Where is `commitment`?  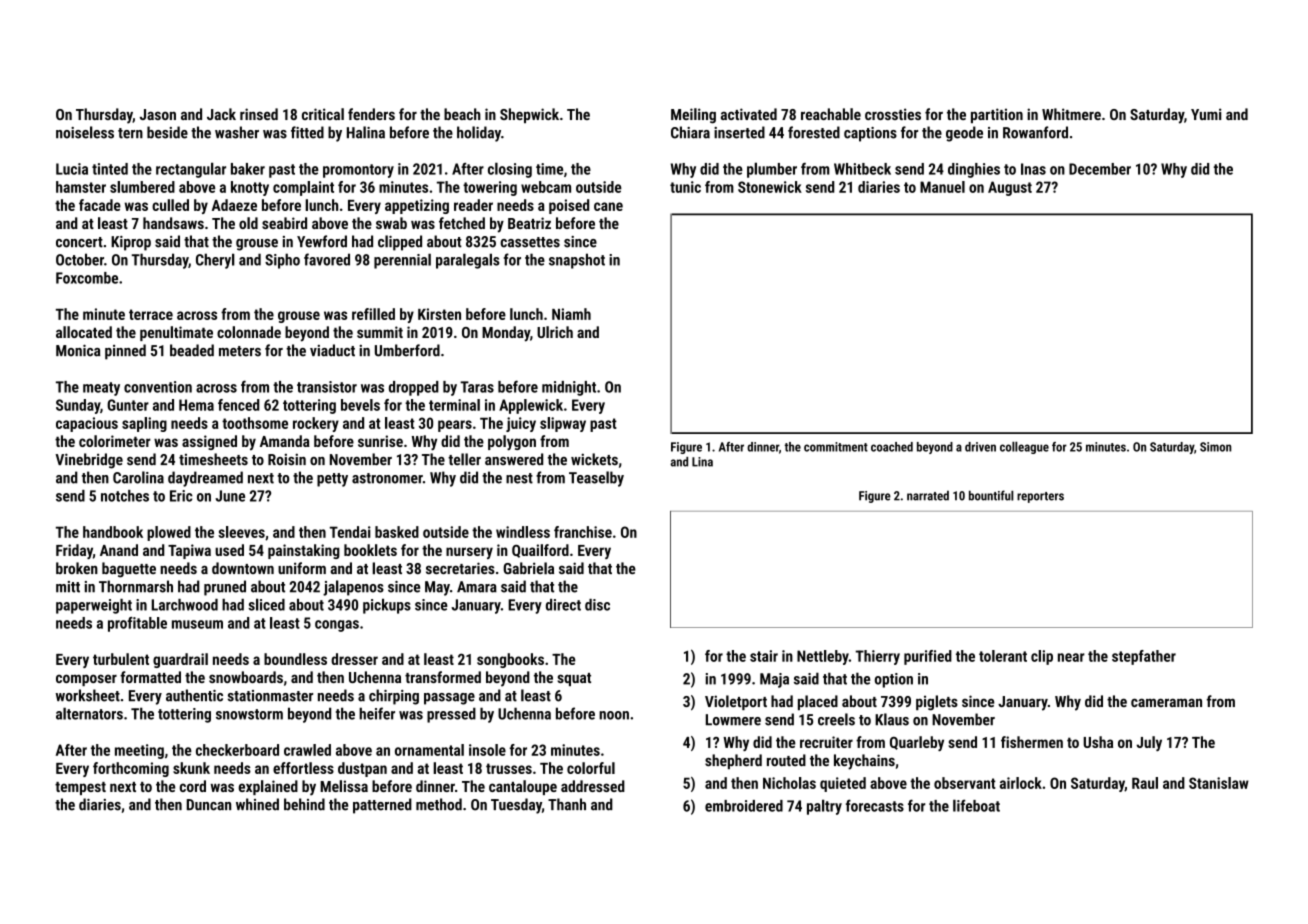
commitment is located at coordinates (836, 447).
